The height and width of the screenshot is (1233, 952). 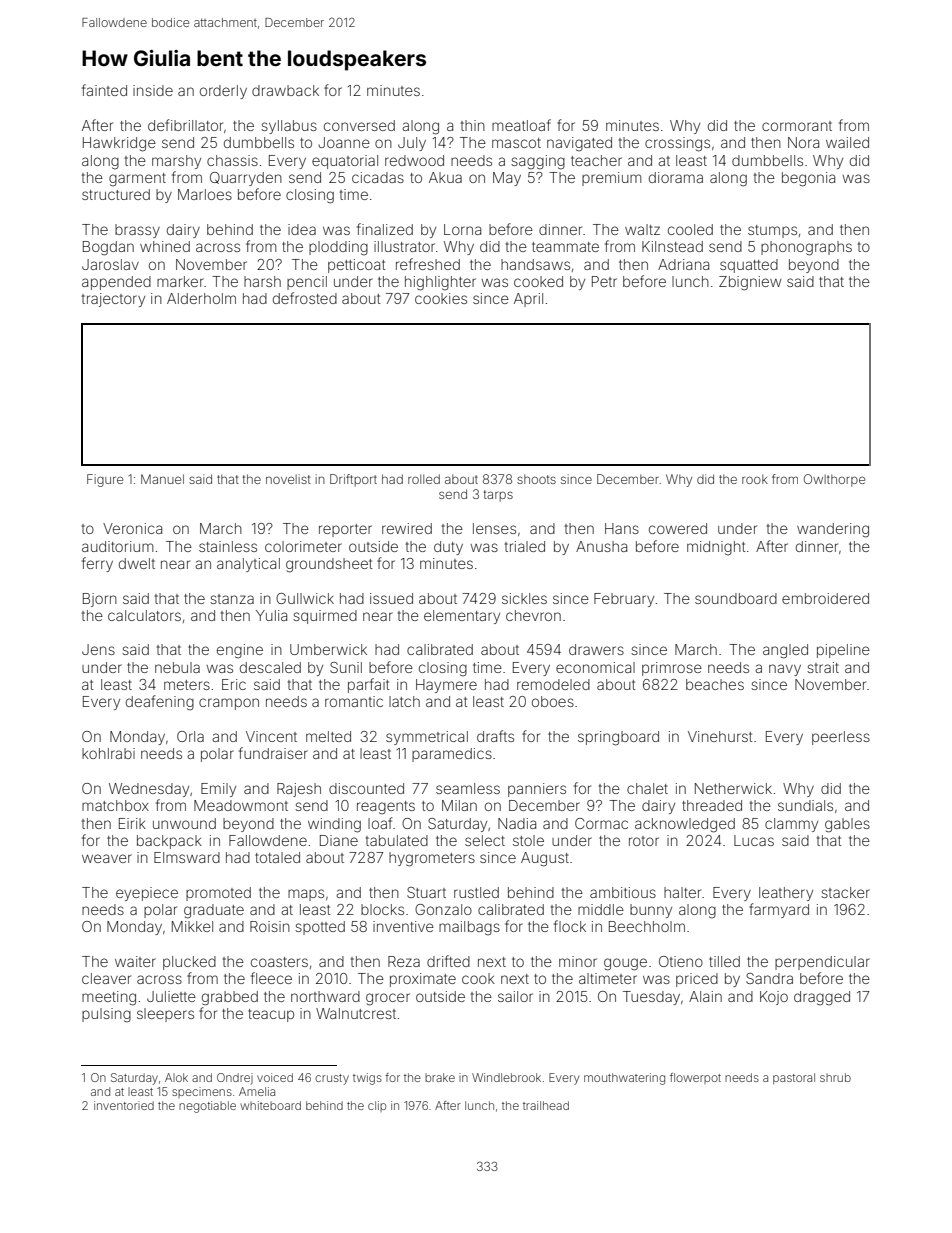 What do you see at coordinates (750, 283) in the screenshot?
I see `Zbigniew` at bounding box center [750, 283].
